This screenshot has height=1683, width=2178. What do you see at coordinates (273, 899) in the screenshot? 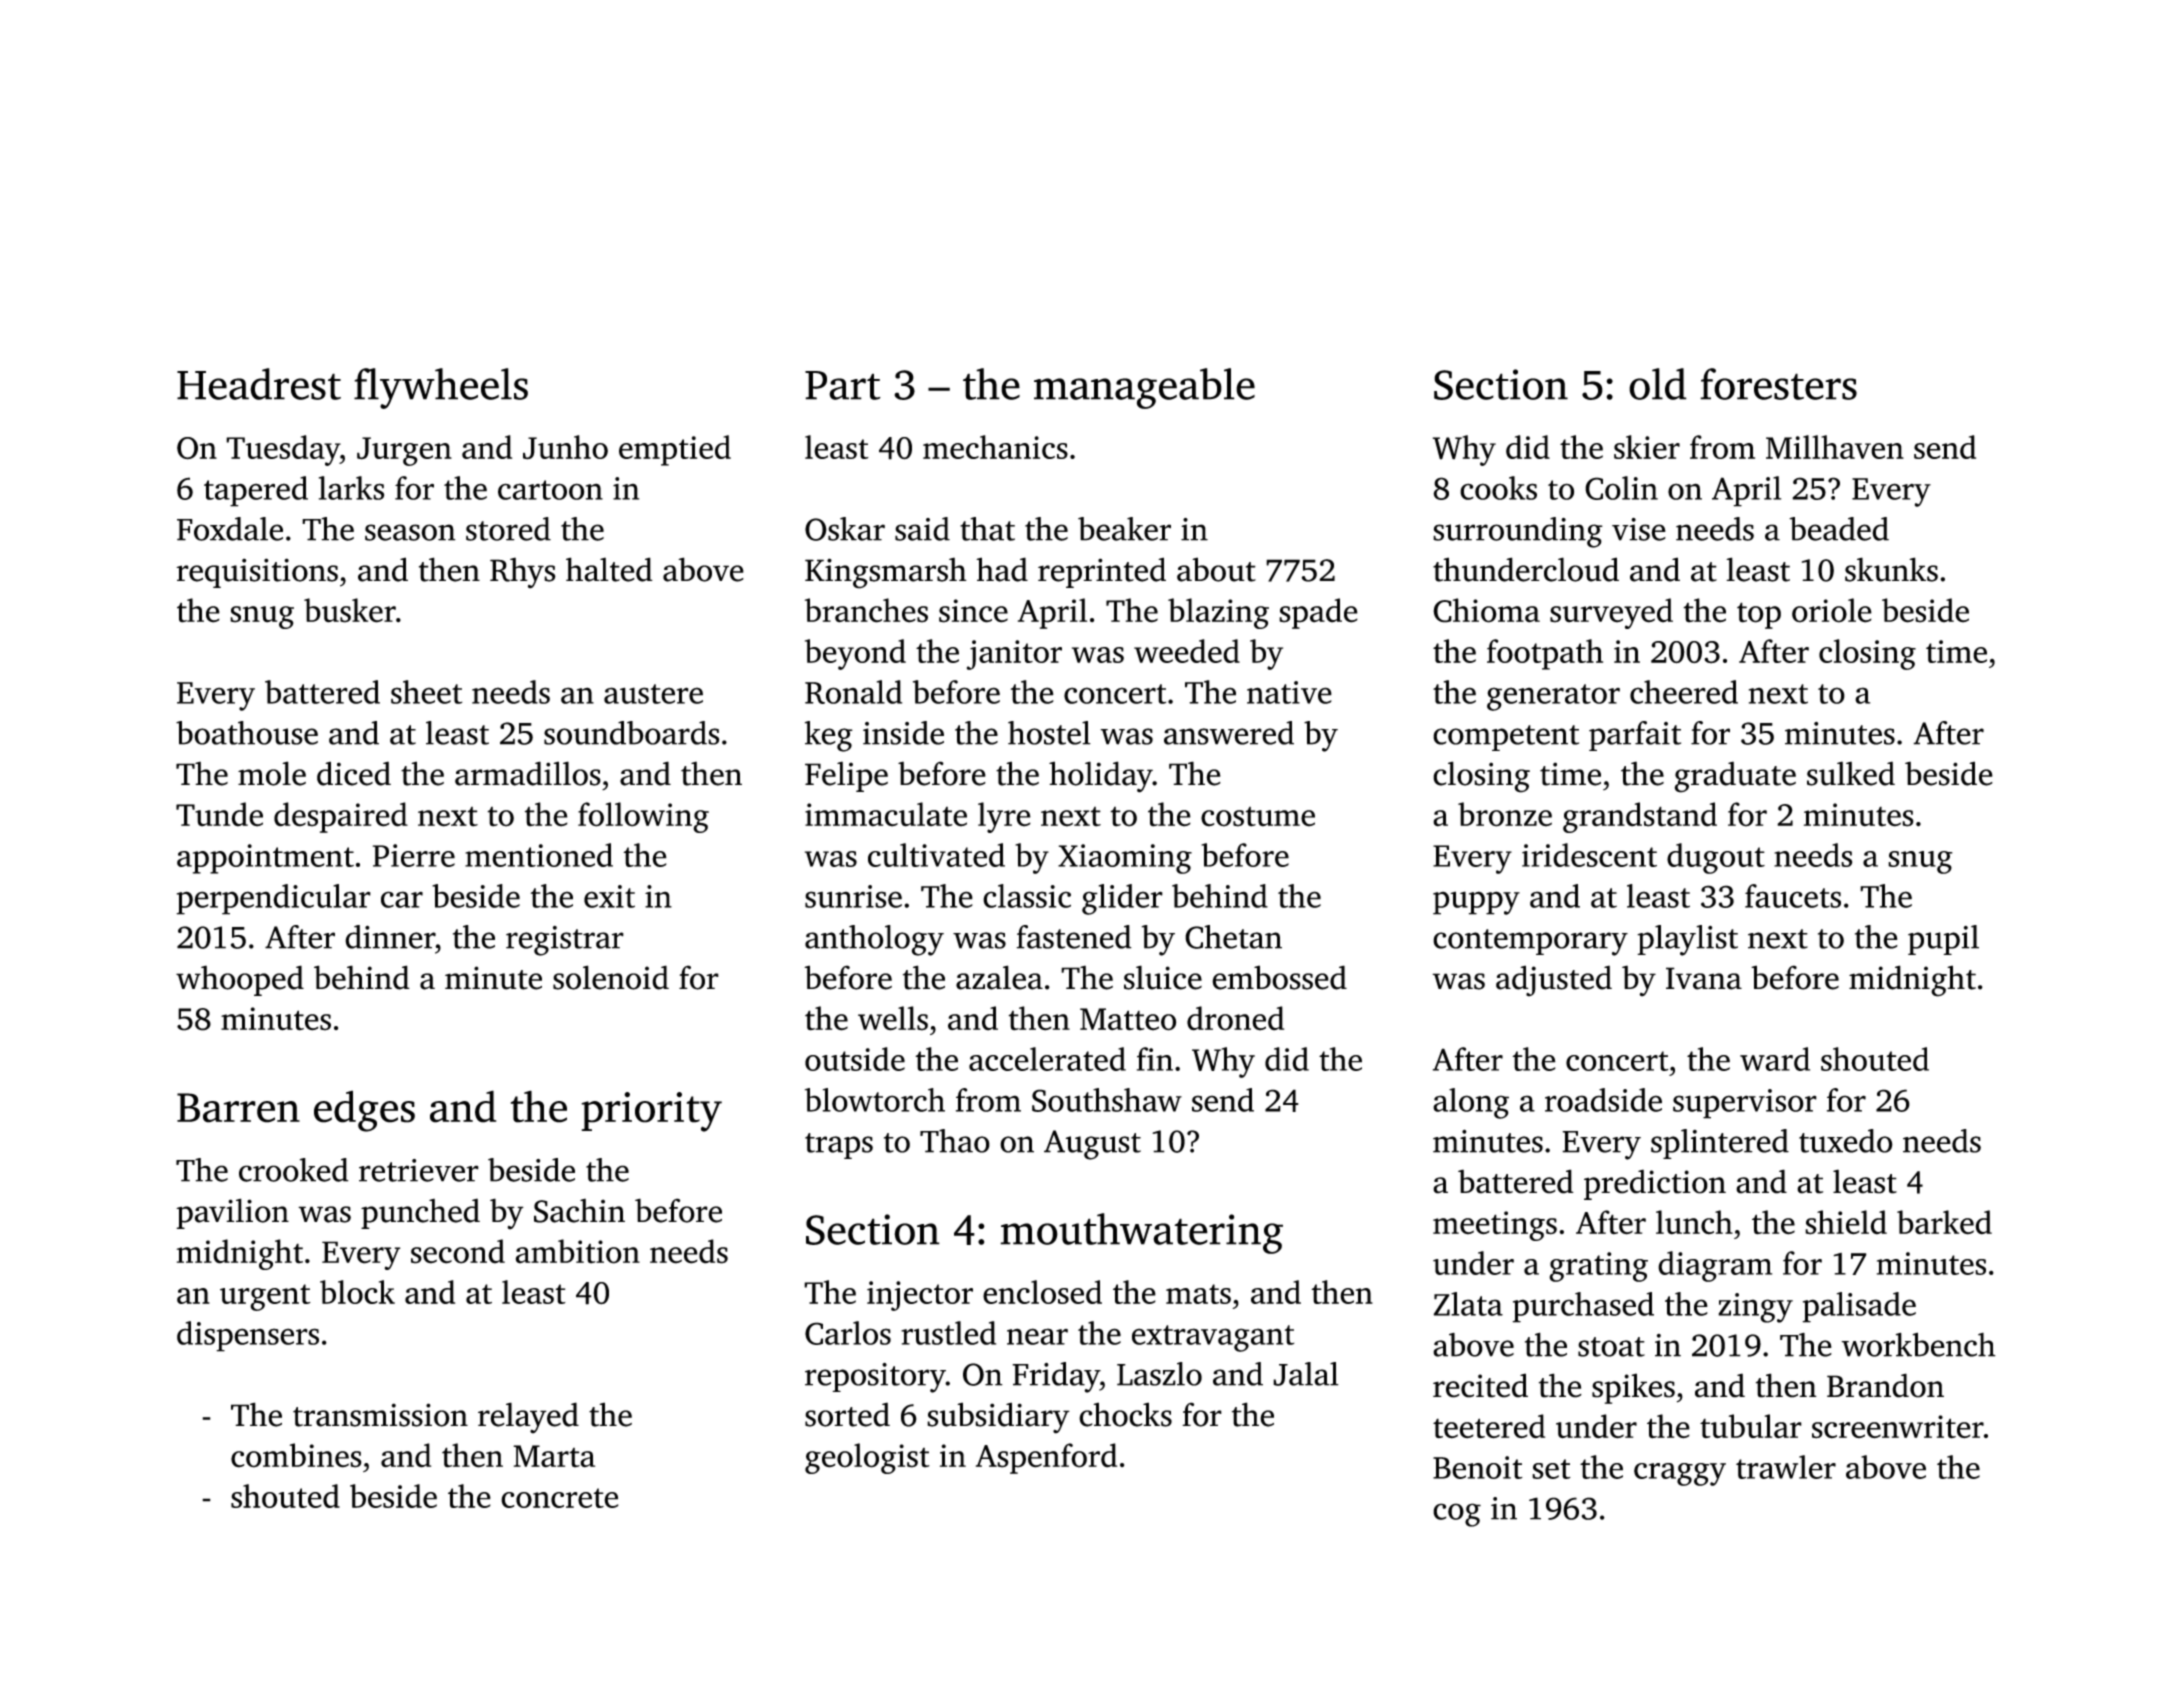
I see `perpendicular` at bounding box center [273, 899].
